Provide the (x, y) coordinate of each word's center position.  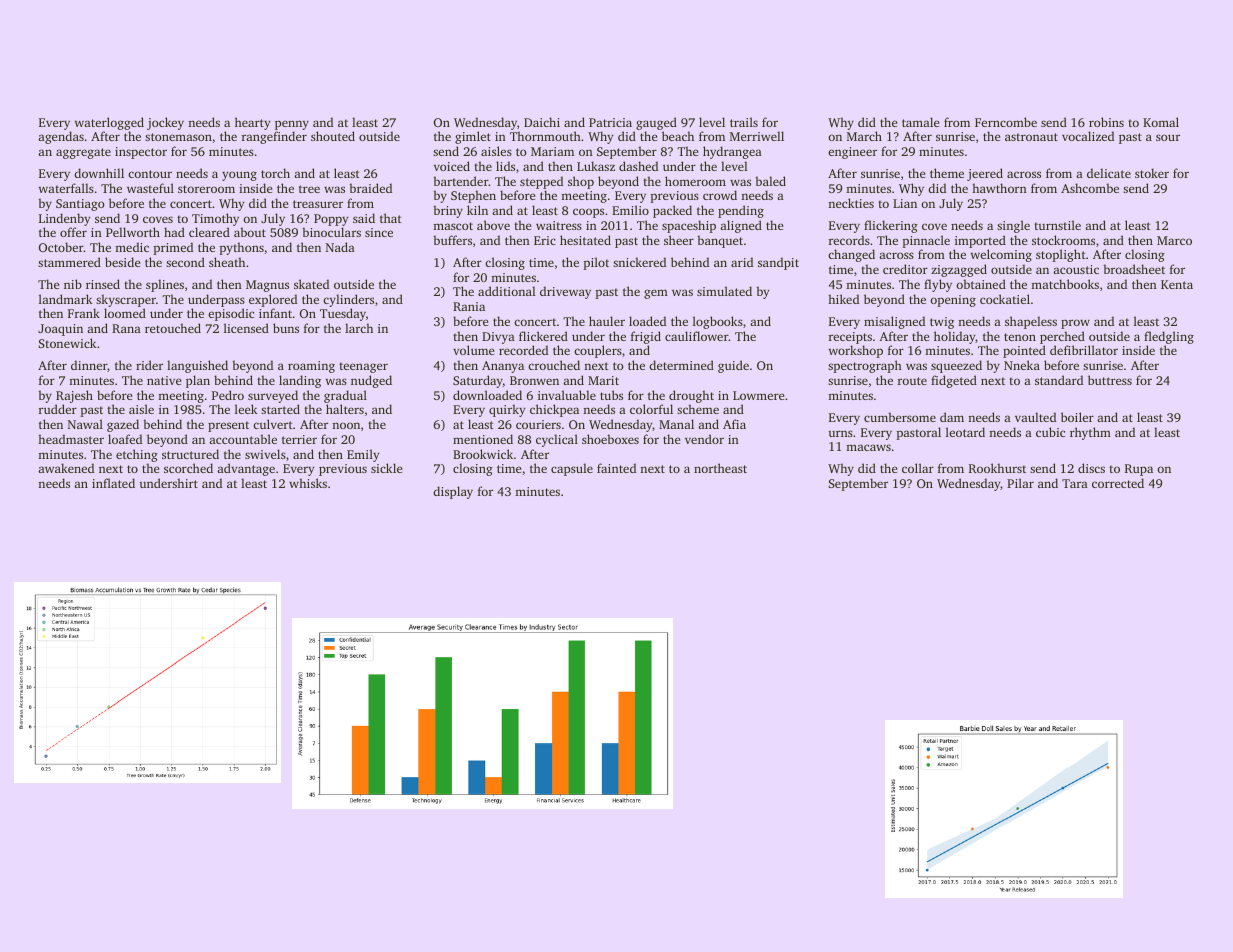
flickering (891, 226)
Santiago (80, 205)
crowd (720, 195)
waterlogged (109, 123)
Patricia (610, 122)
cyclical (557, 440)
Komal (1161, 122)
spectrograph (865, 366)
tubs (611, 395)
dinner (89, 365)
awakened (66, 468)
